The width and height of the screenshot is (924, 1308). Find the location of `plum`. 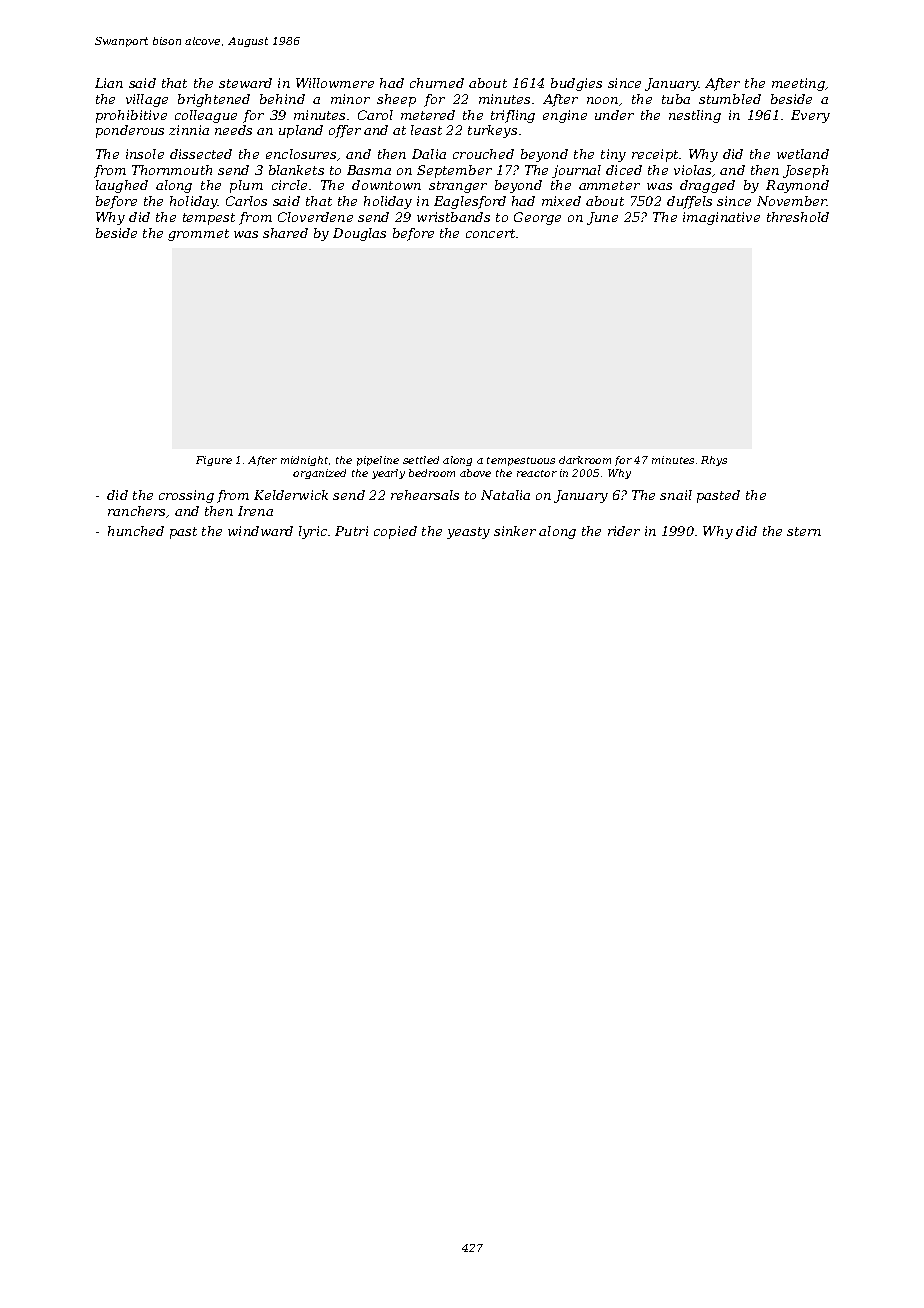

plum is located at coordinates (246, 186).
